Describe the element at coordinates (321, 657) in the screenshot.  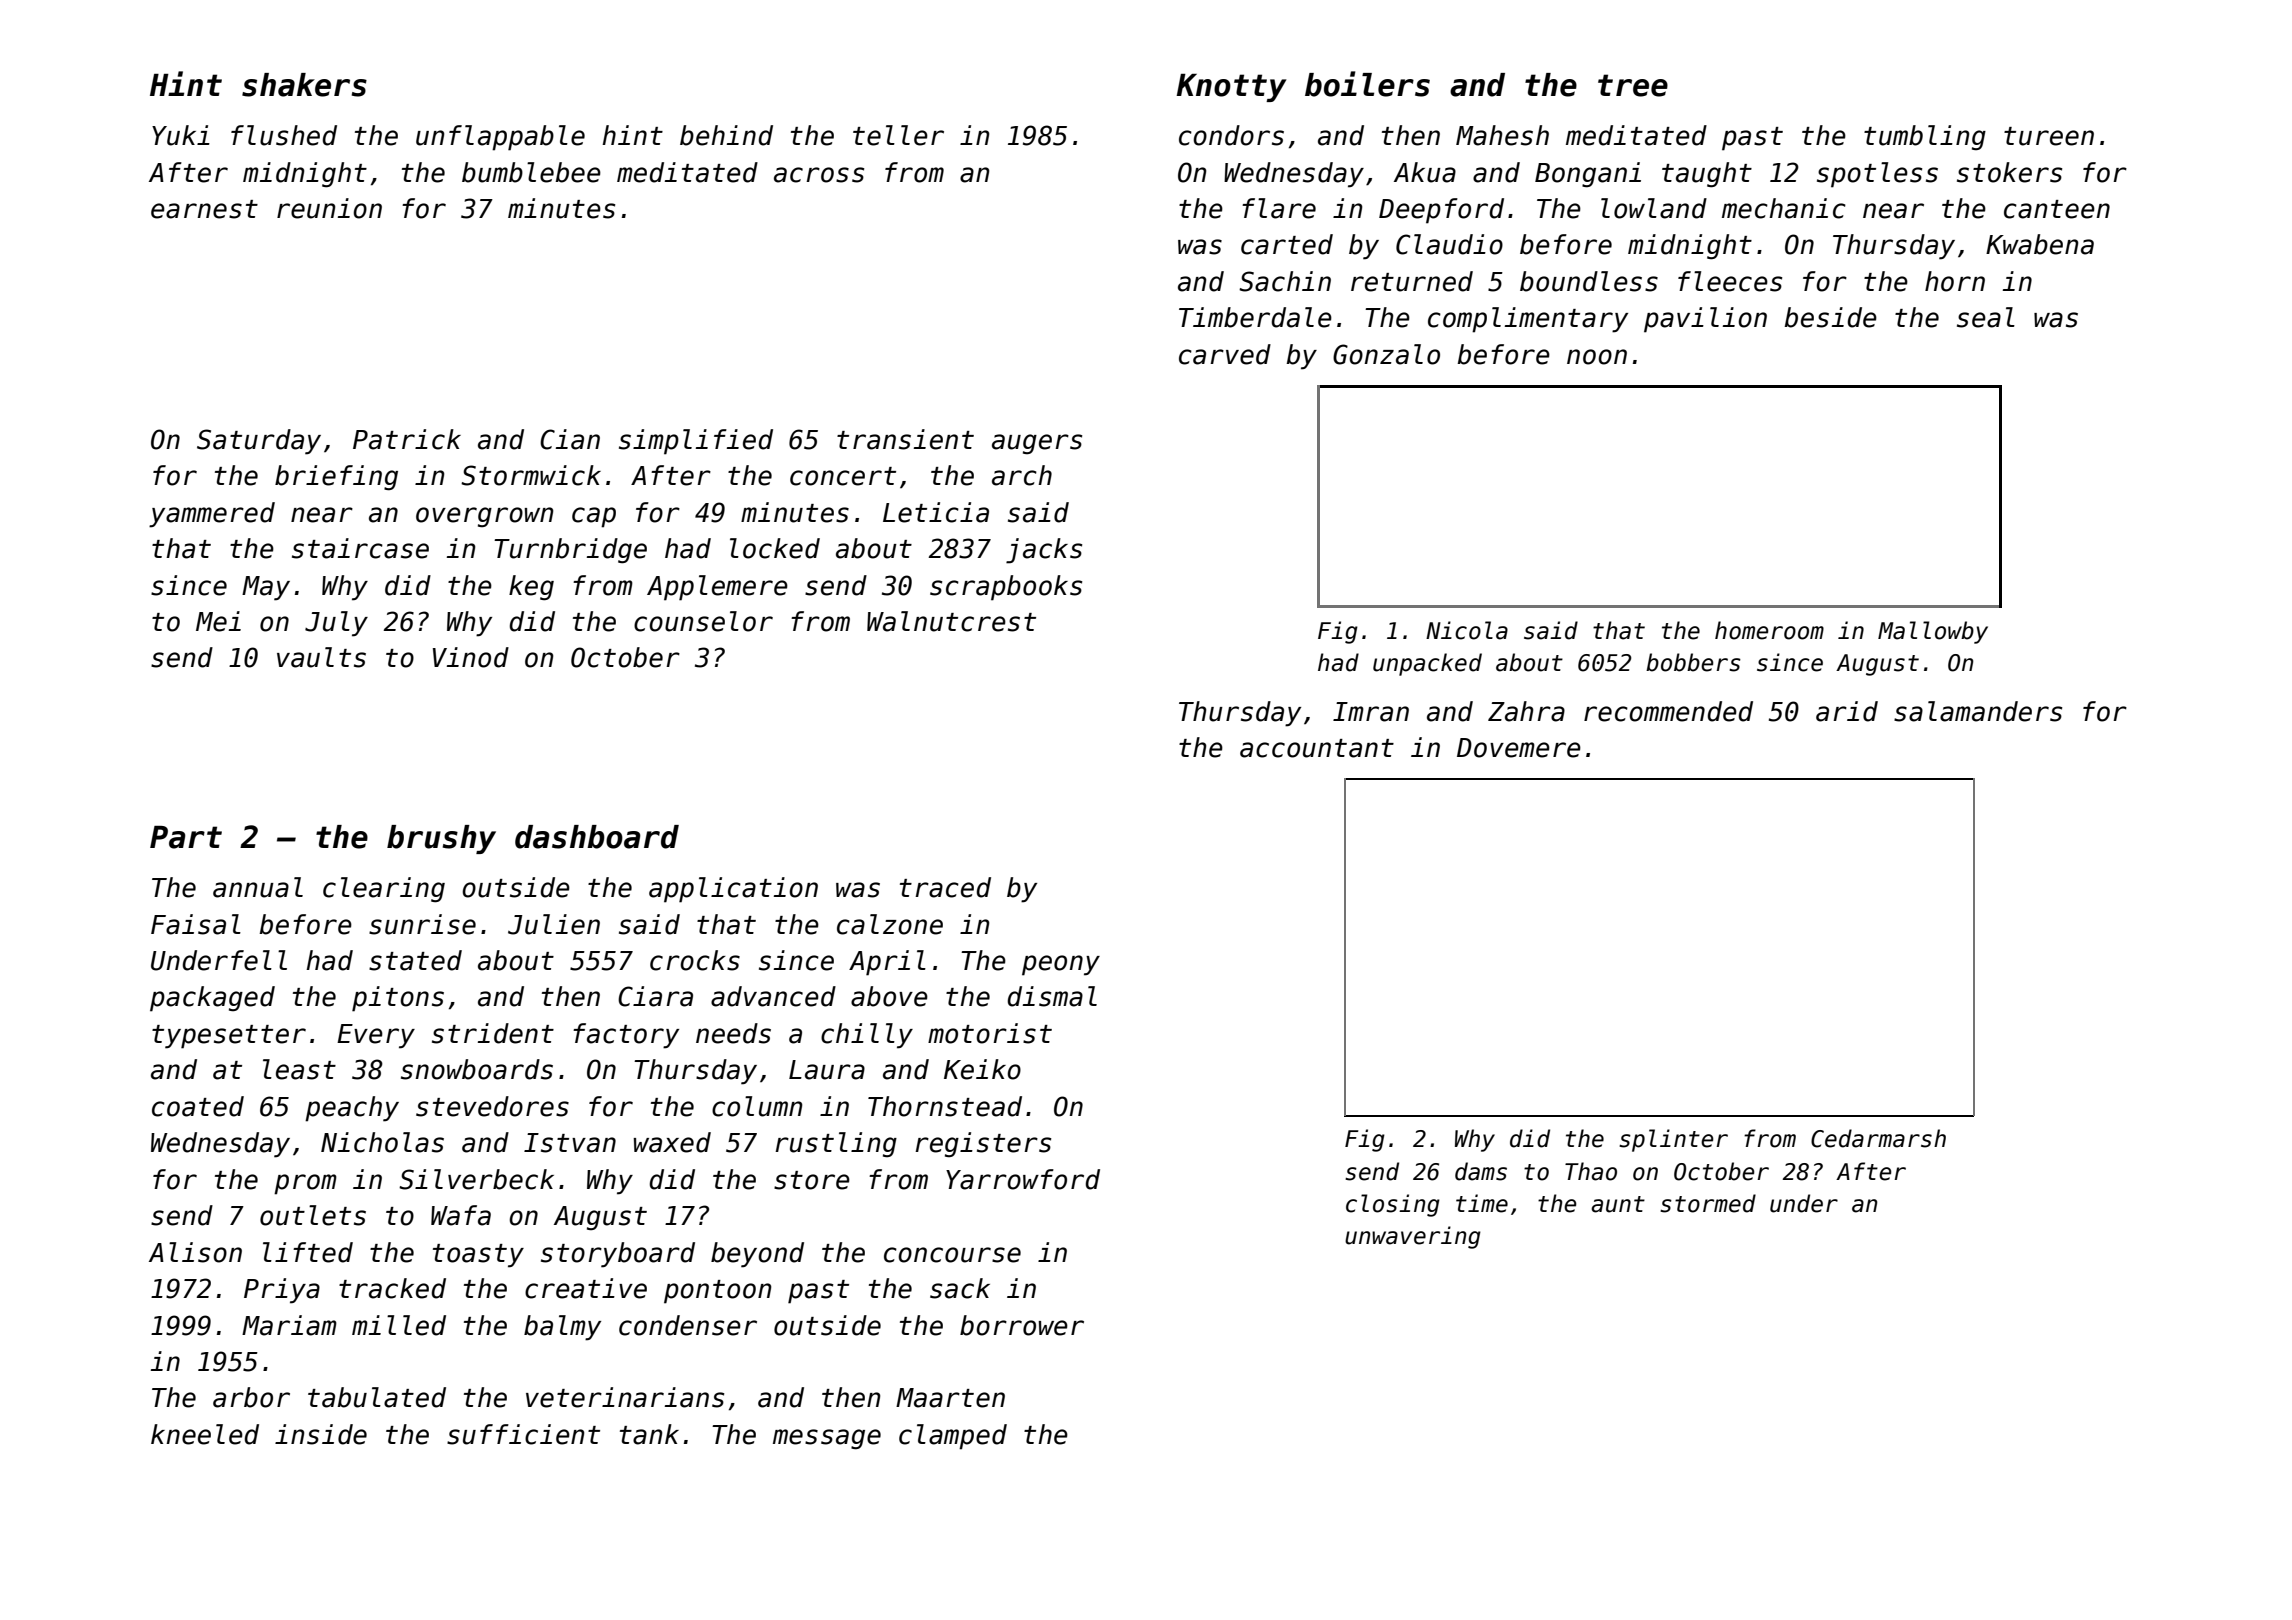
I see `vaults` at that location.
